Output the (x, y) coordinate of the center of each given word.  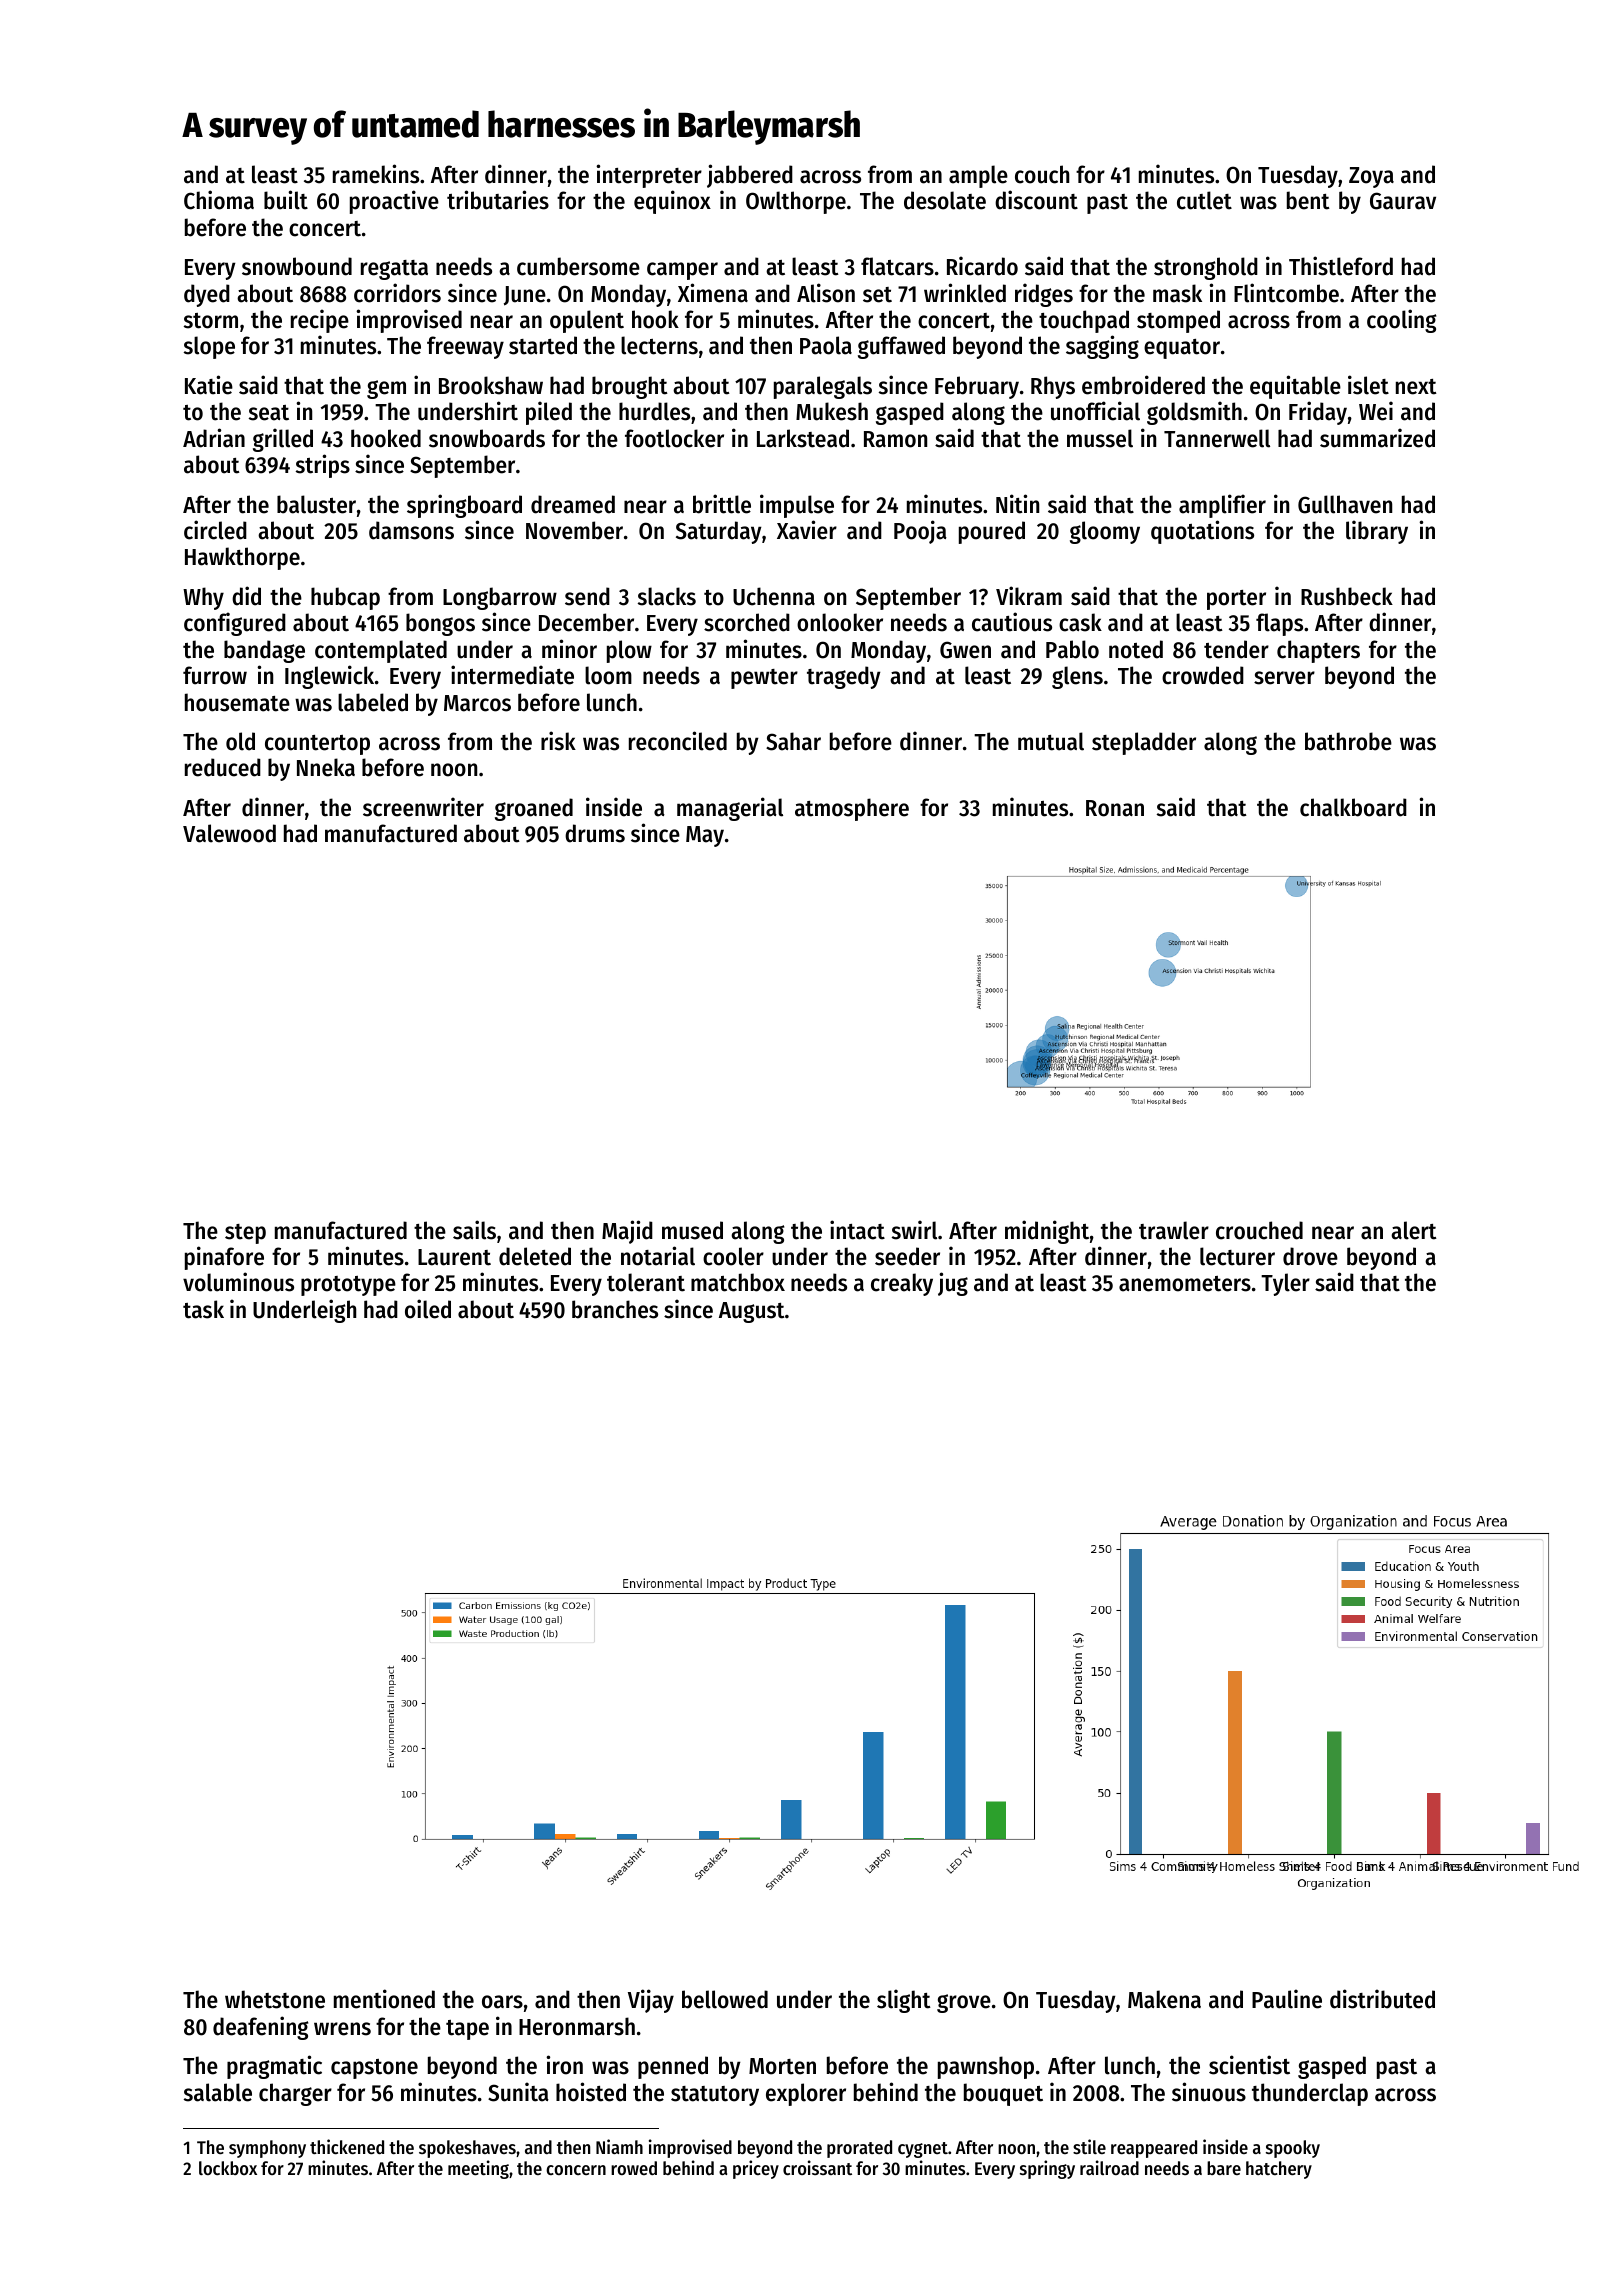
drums (595, 833)
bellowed (725, 1999)
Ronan (1115, 808)
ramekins (376, 174)
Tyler (1285, 1284)
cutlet (1204, 200)
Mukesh (832, 411)
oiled (428, 1309)
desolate (945, 200)
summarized (1377, 438)
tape (467, 2030)
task (203, 1309)
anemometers (1185, 1284)
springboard (464, 506)
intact (857, 1230)
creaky (902, 1284)
